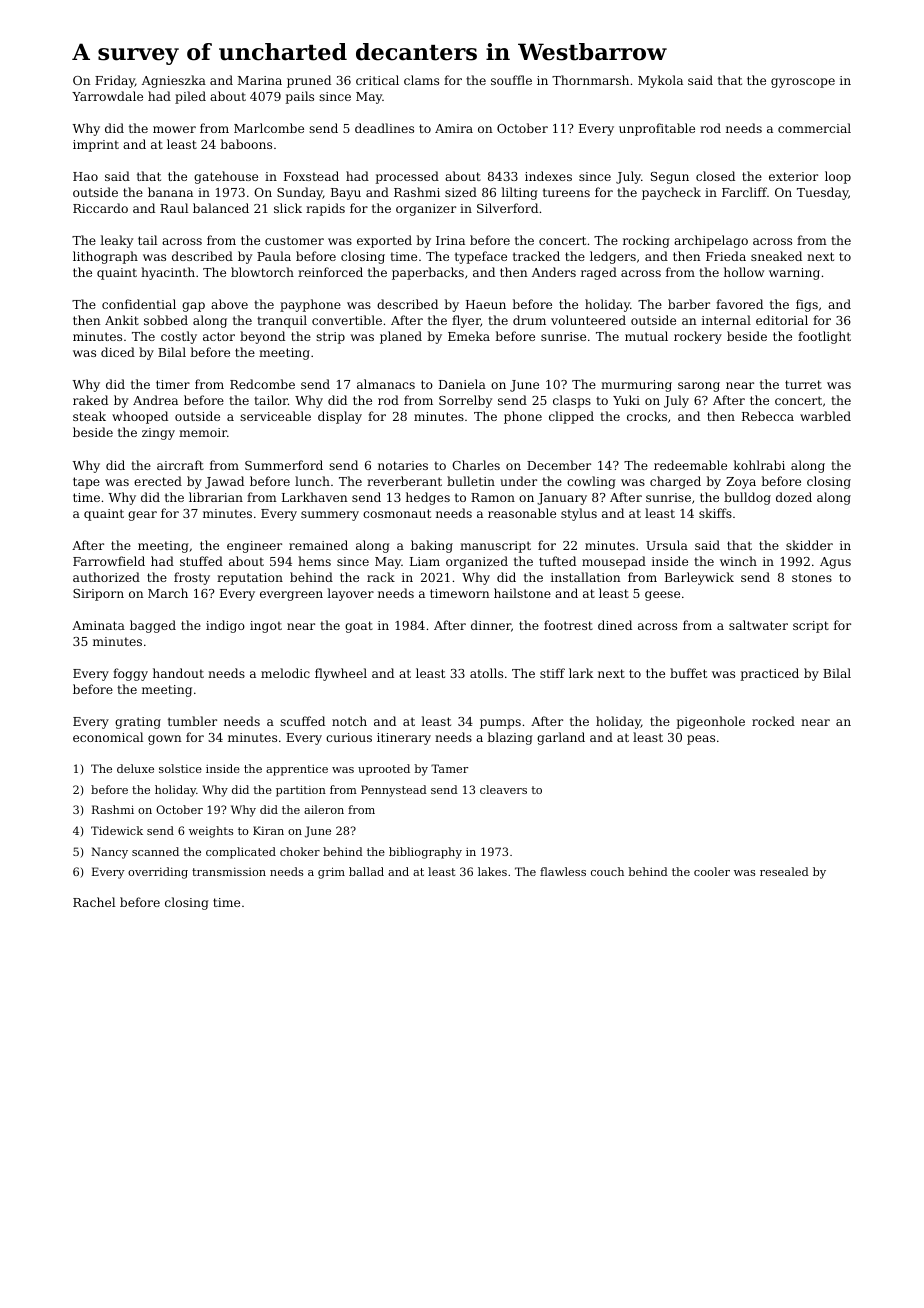 The image size is (924, 1308). What do you see at coordinates (94, 902) in the image?
I see `Rachel` at bounding box center [94, 902].
